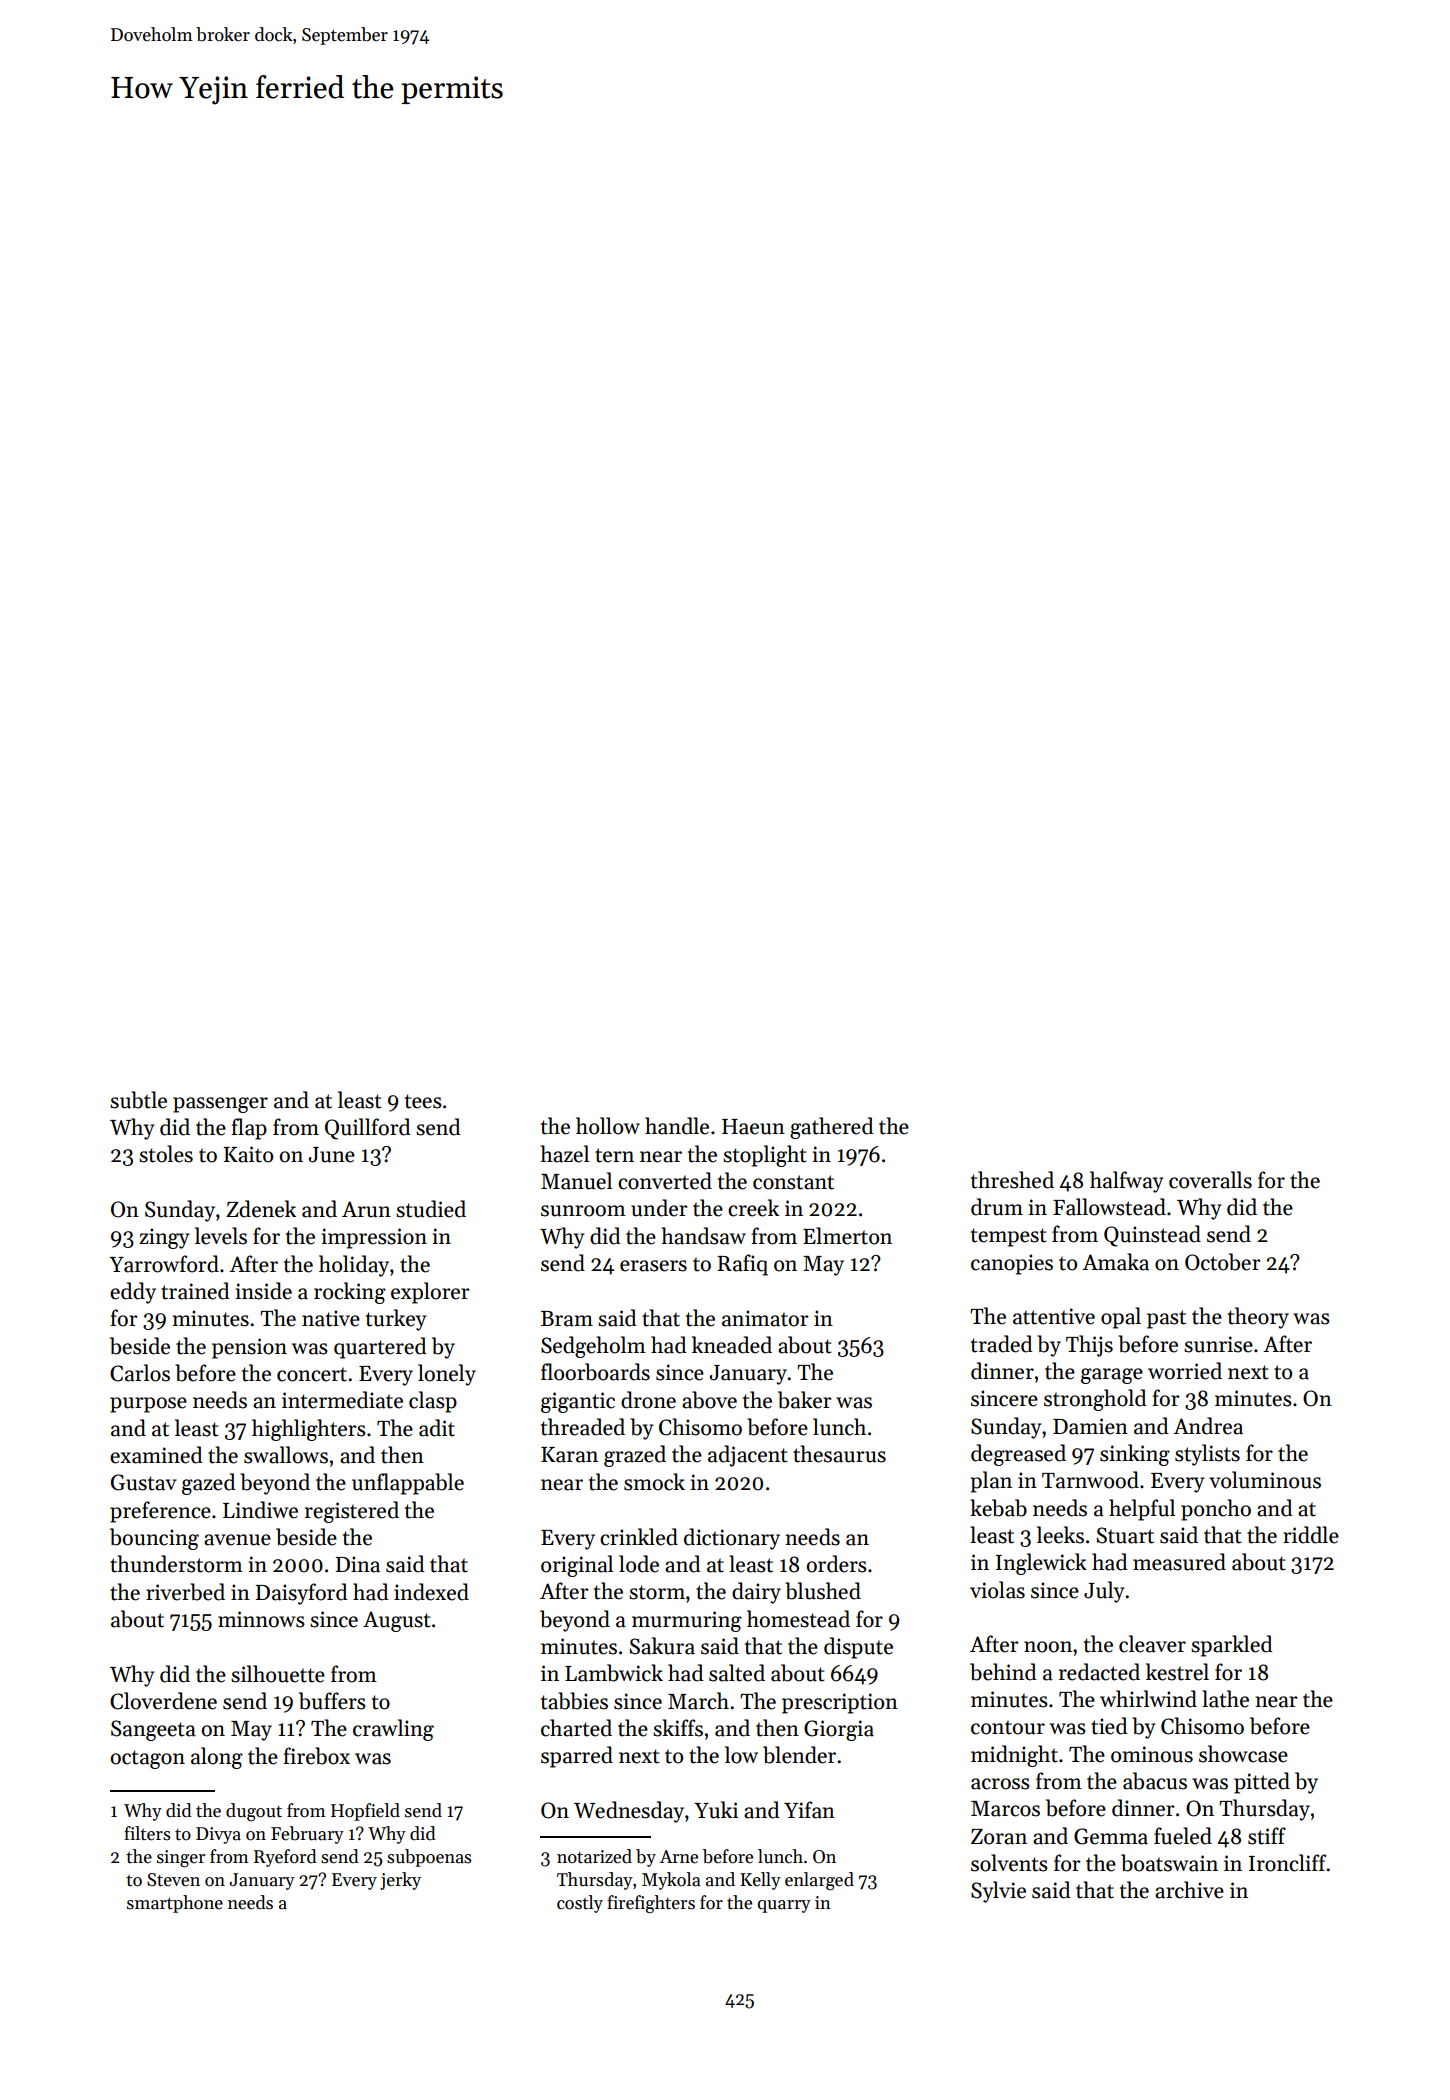 The width and height of the screenshot is (1450, 2100). I want to click on measured, so click(1179, 1562).
